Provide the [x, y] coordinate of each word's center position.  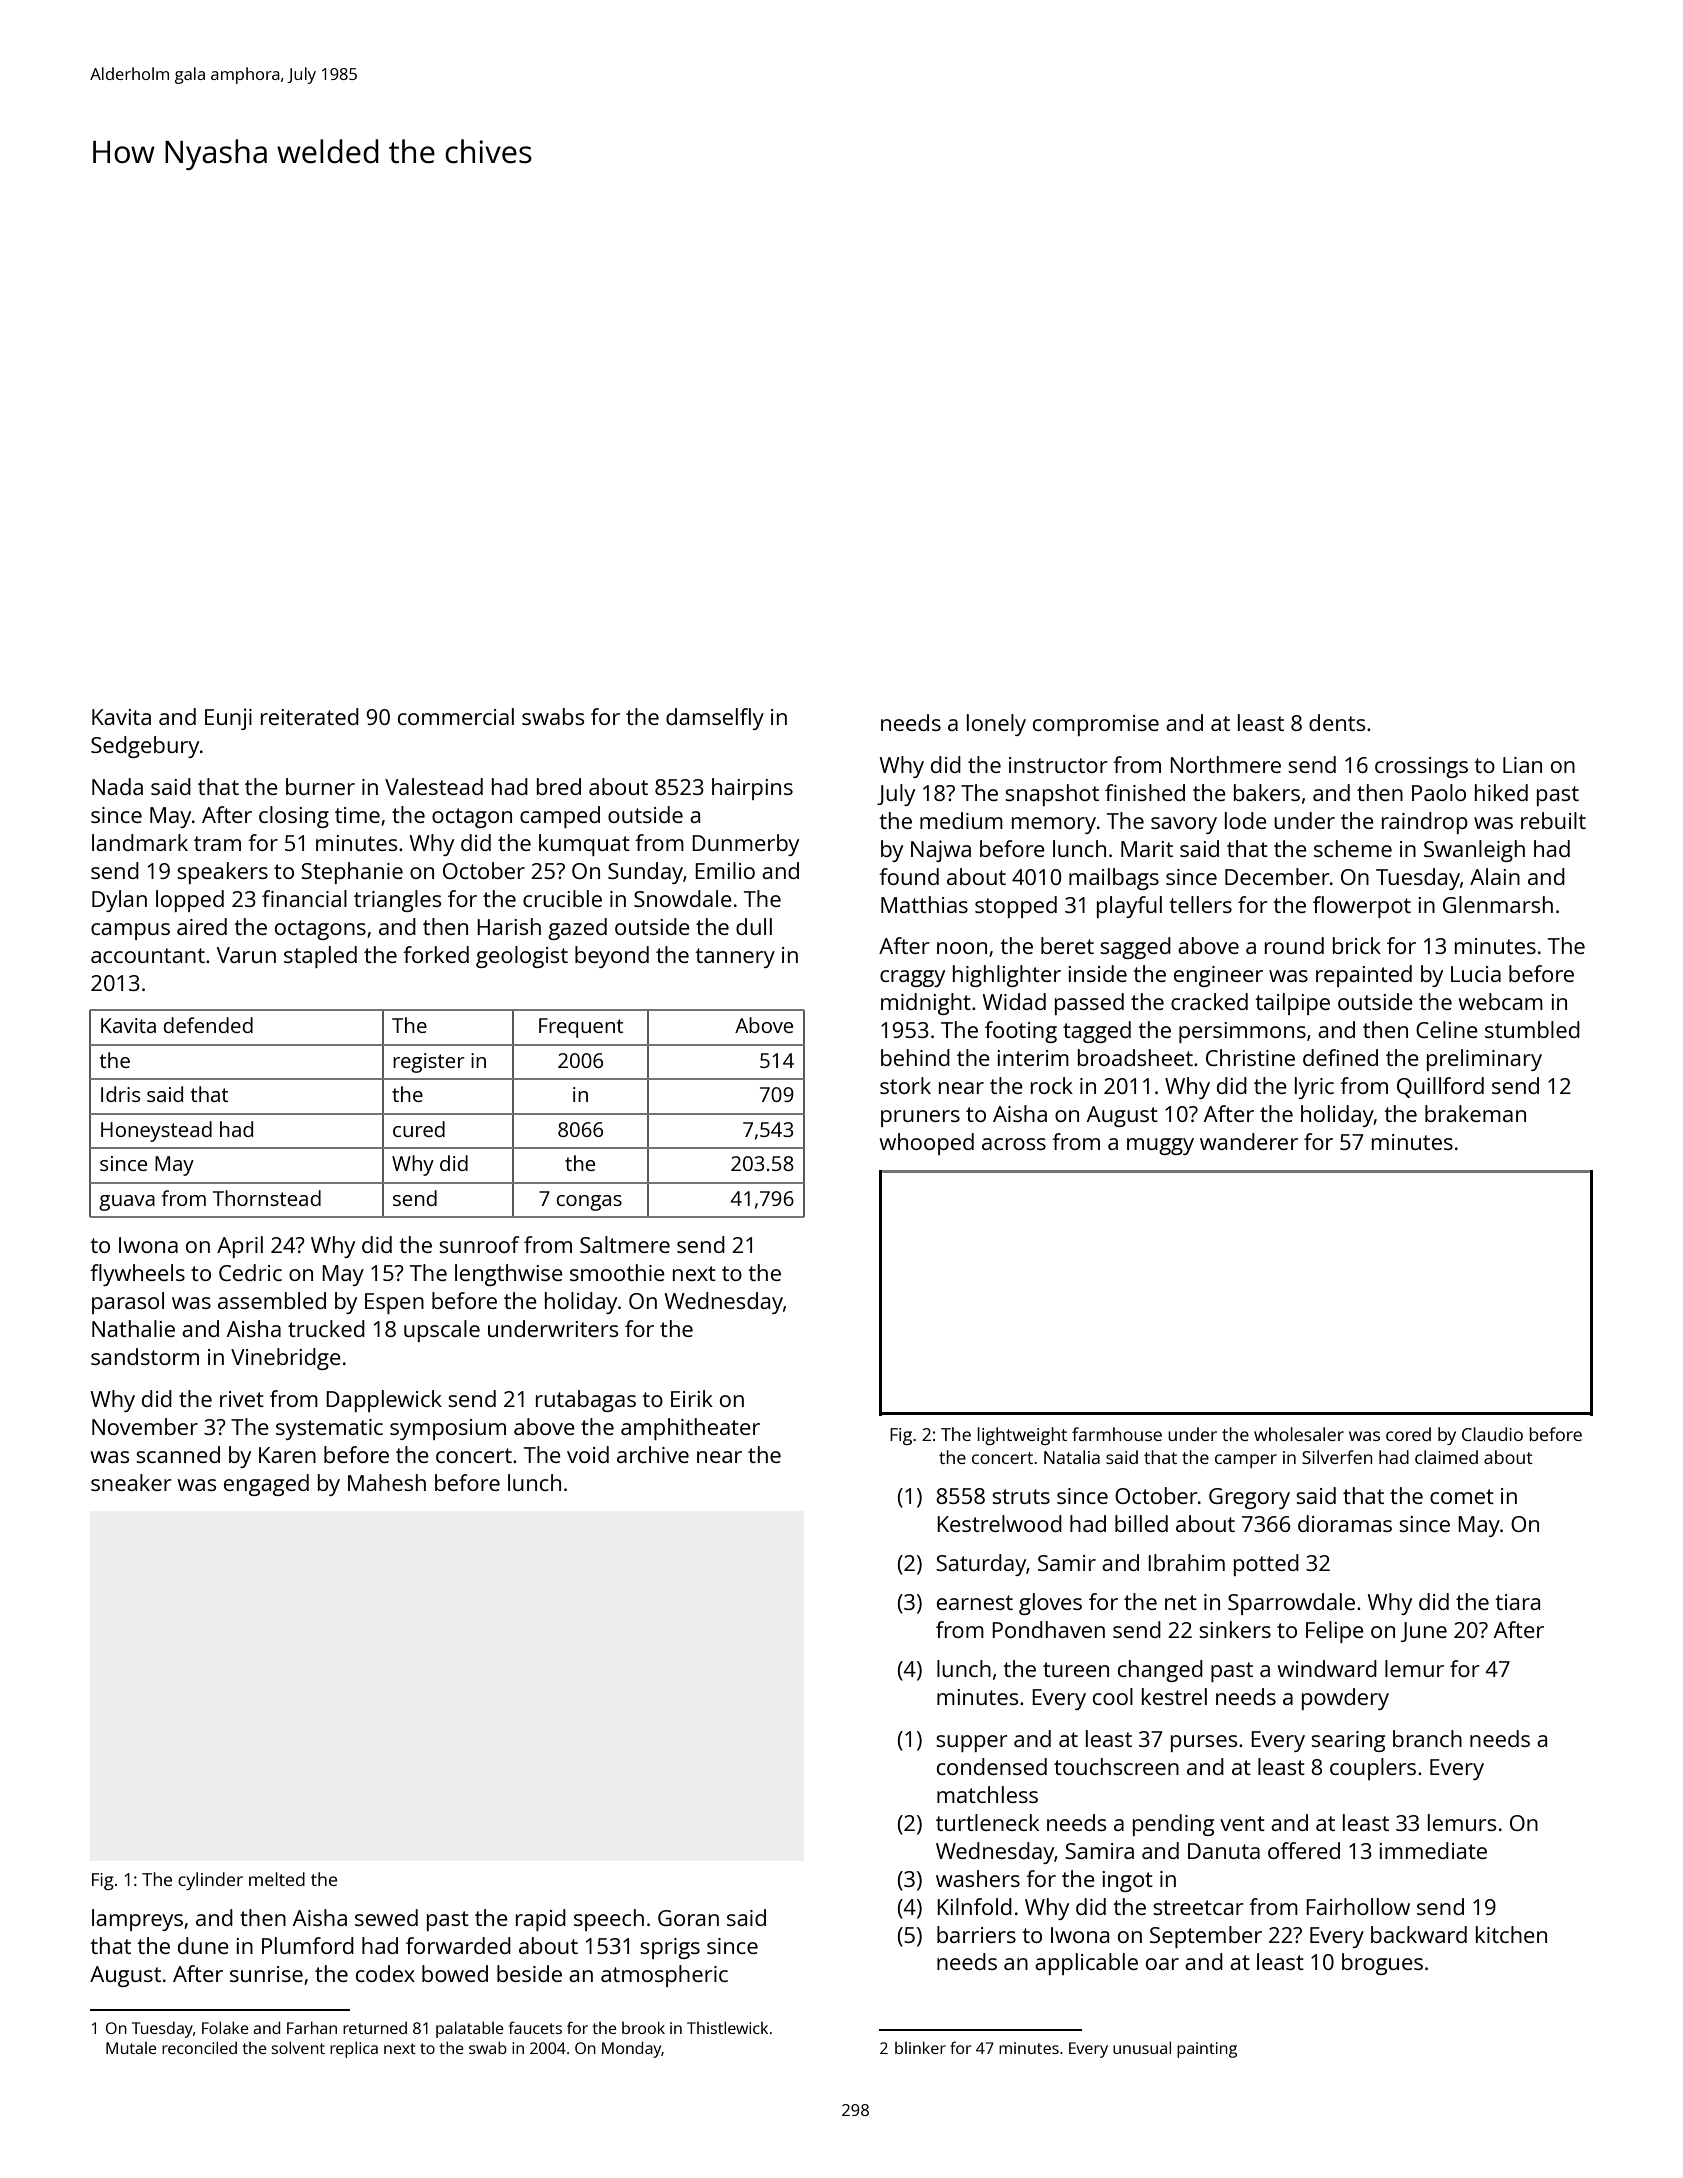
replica [354, 2049]
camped [560, 817]
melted [277, 1879]
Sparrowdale [1291, 1604]
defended [208, 1025]
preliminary [1484, 1060]
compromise [1096, 725]
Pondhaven [1048, 1629]
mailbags [1114, 879]
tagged [1097, 1032]
